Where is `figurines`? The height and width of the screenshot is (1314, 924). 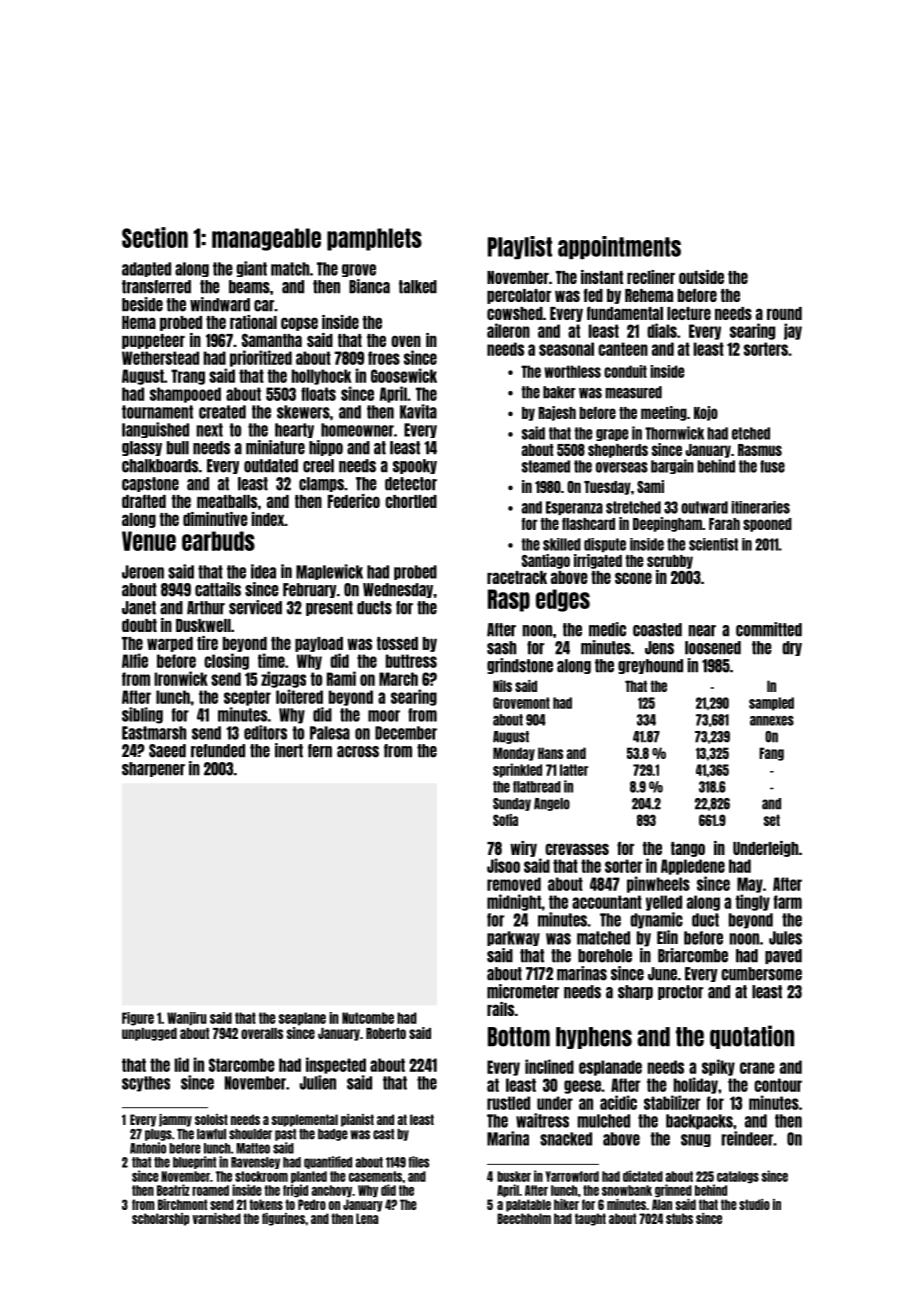 figurines is located at coordinates (283, 1219).
